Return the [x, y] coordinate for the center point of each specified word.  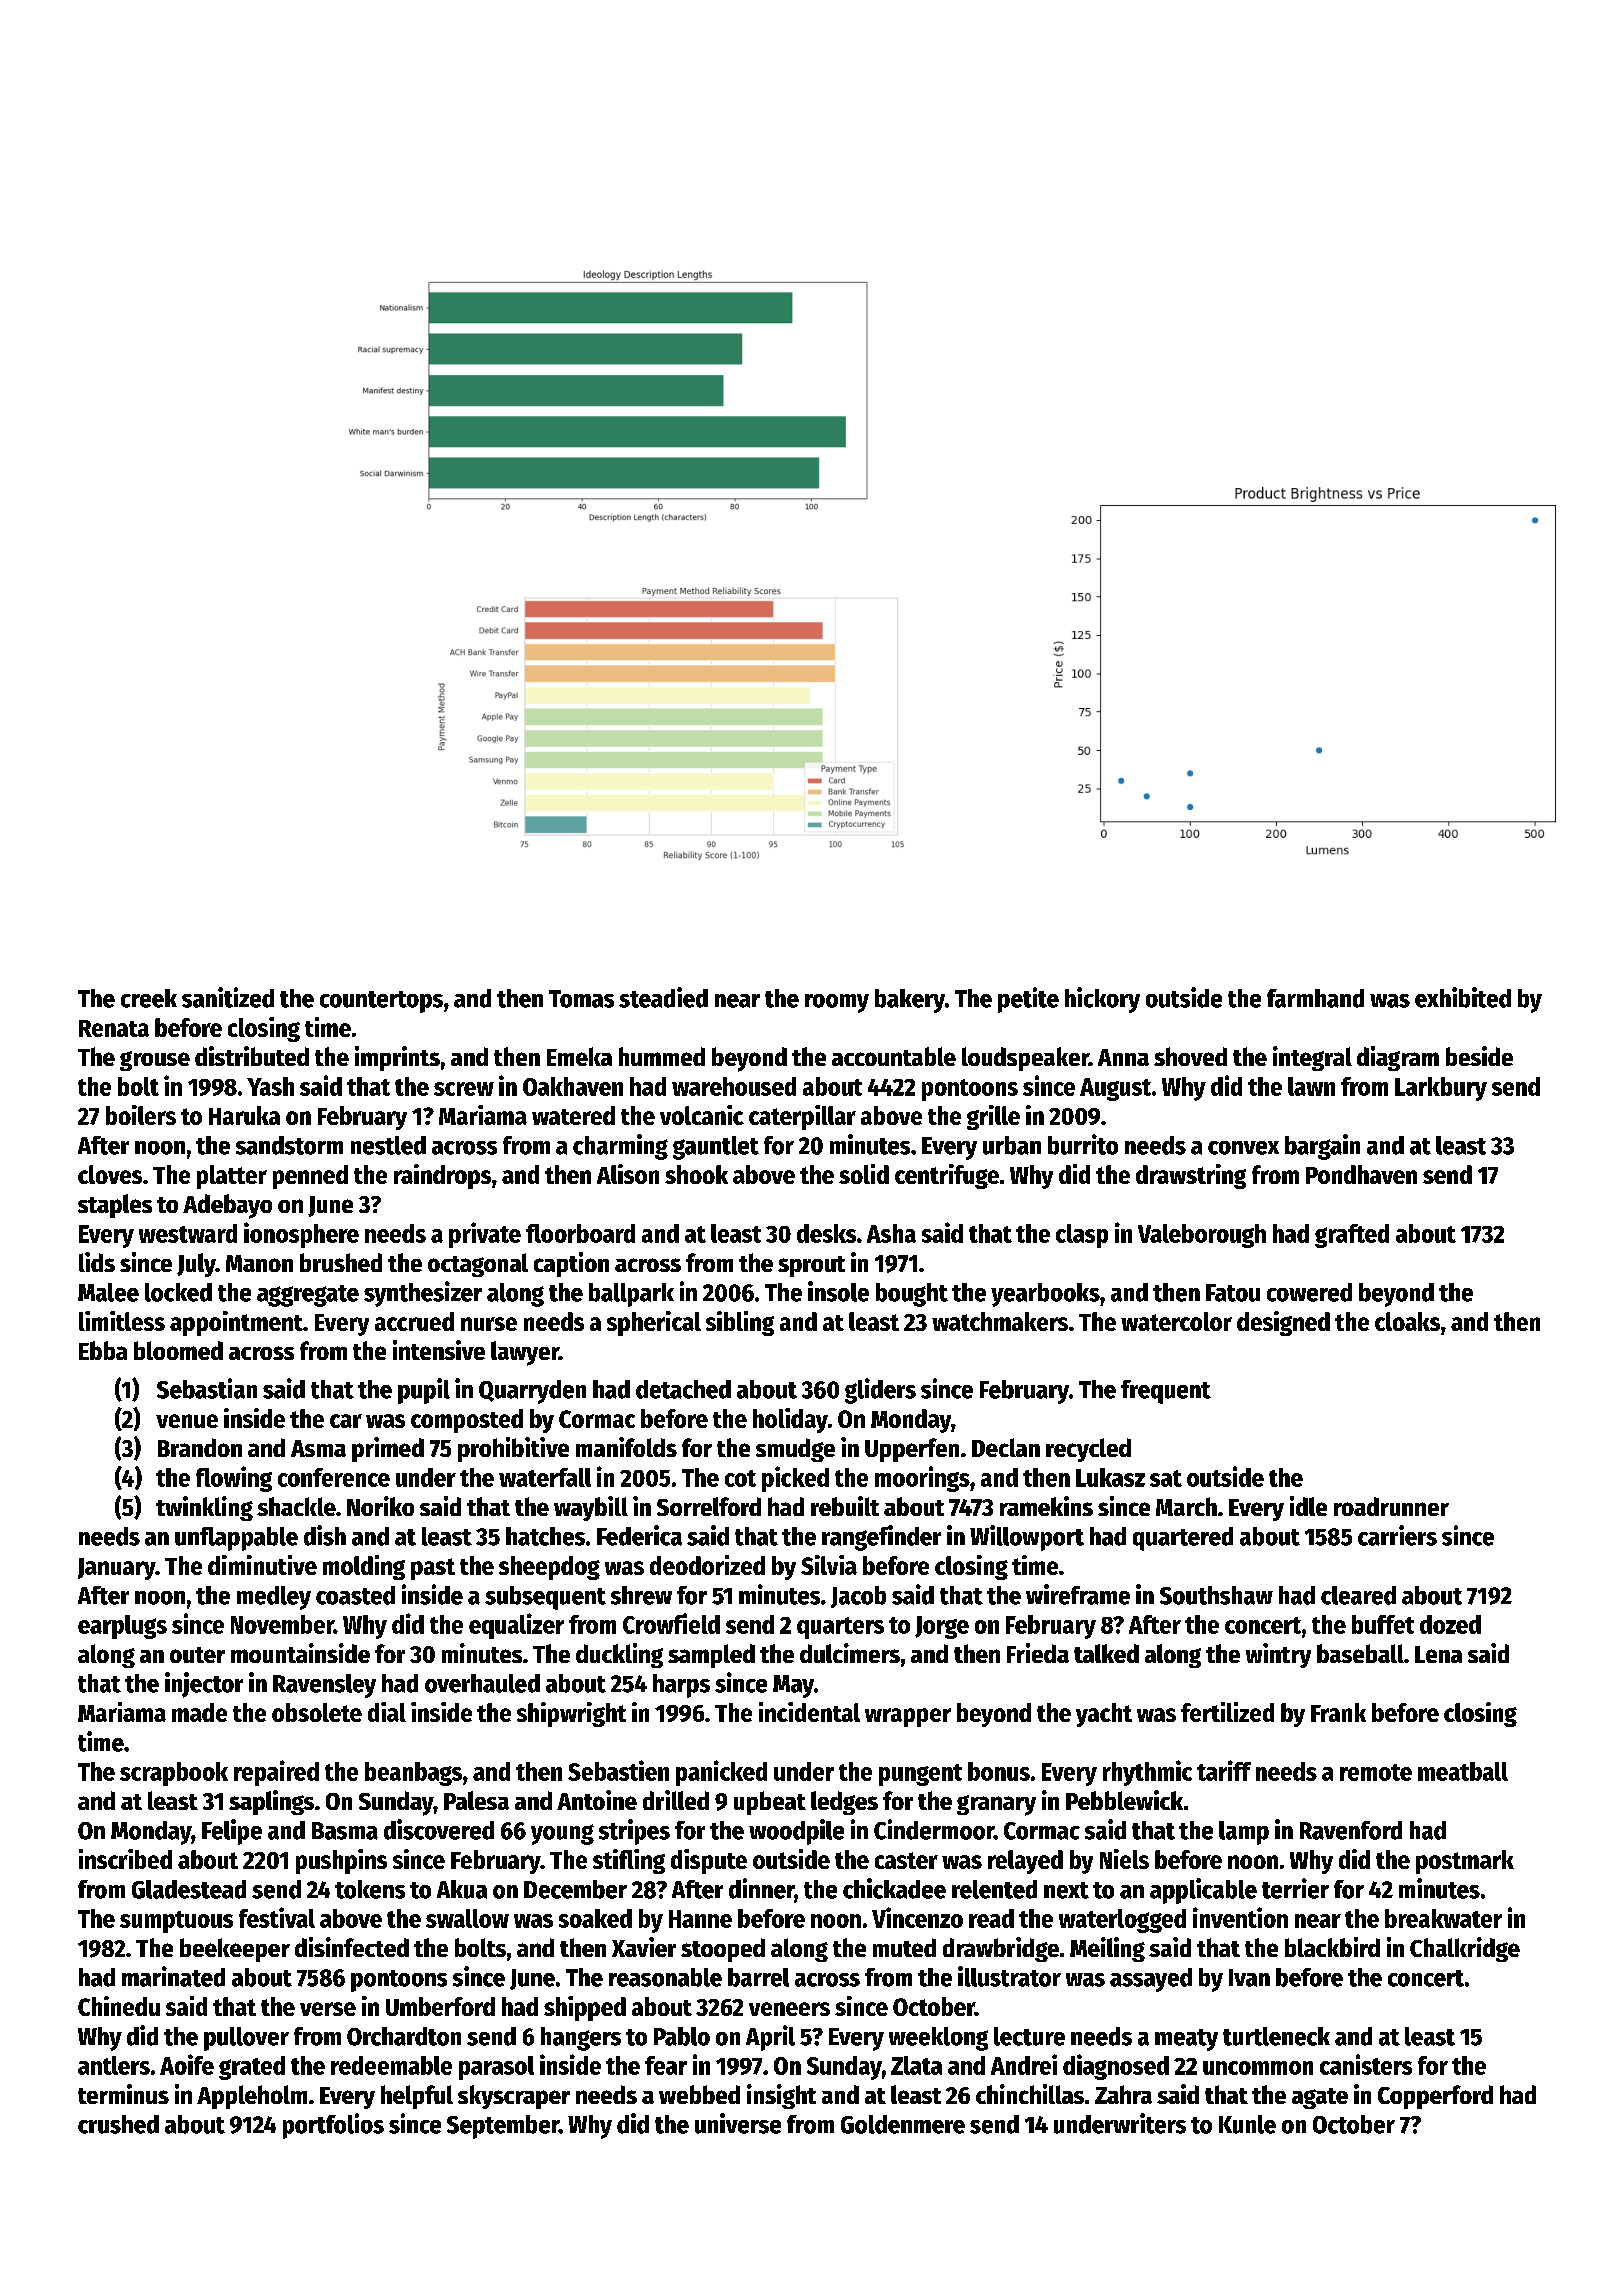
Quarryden [532, 1392]
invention [1240, 1917]
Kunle [1247, 2124]
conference [334, 1477]
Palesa [476, 1800]
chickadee [894, 1888]
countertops [381, 1002]
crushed [118, 2124]
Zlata [916, 2065]
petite [1028, 1000]
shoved [1190, 1056]
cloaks [1407, 1321]
